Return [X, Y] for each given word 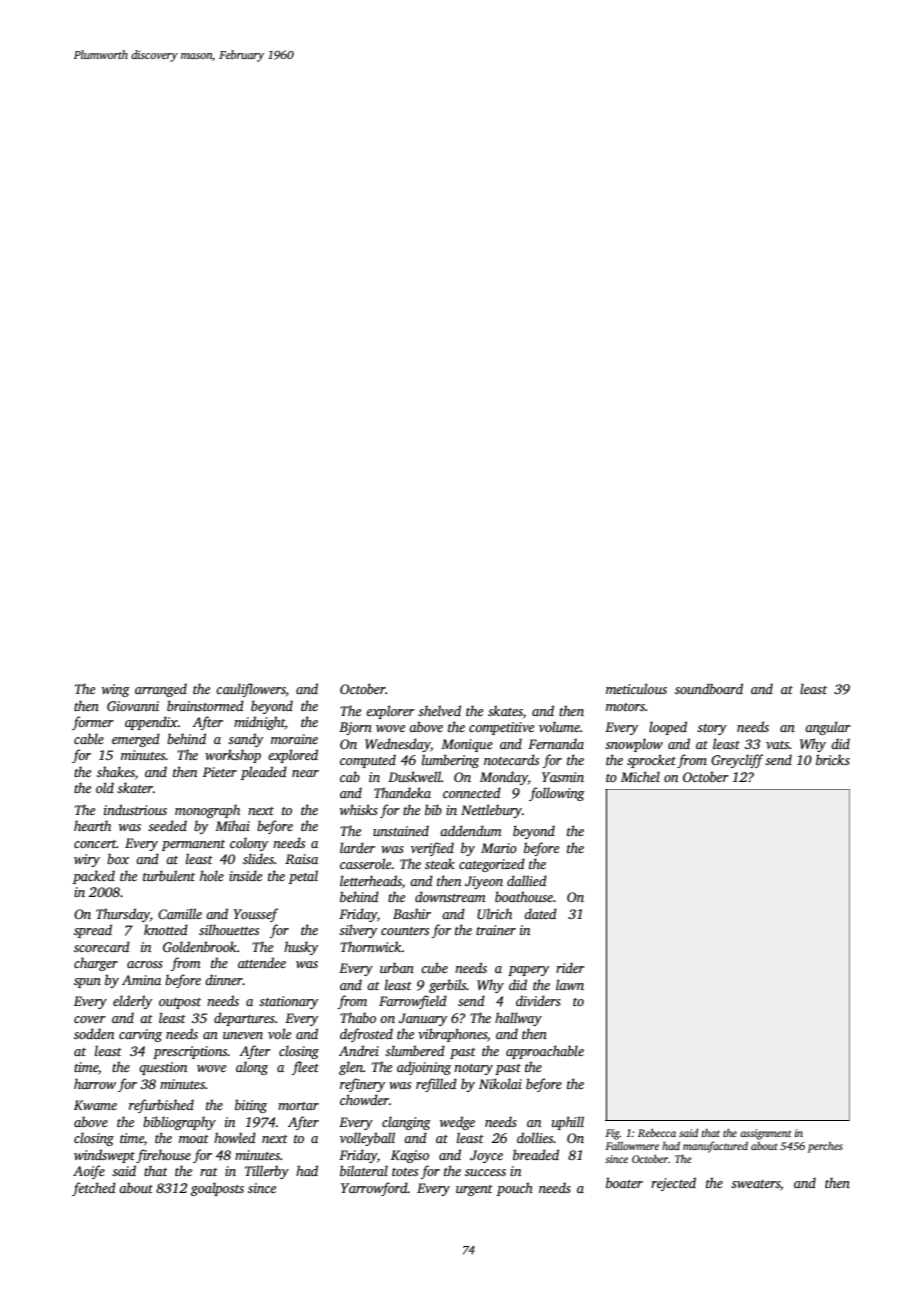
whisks [359, 809]
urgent [474, 1190]
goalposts [217, 1189]
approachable [545, 1052]
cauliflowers [251, 690]
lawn [570, 984]
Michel [640, 776]
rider [570, 967]
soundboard [709, 688]
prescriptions [190, 1052]
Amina [141, 980]
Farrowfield [413, 1002]
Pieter [220, 772]
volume [559, 726]
